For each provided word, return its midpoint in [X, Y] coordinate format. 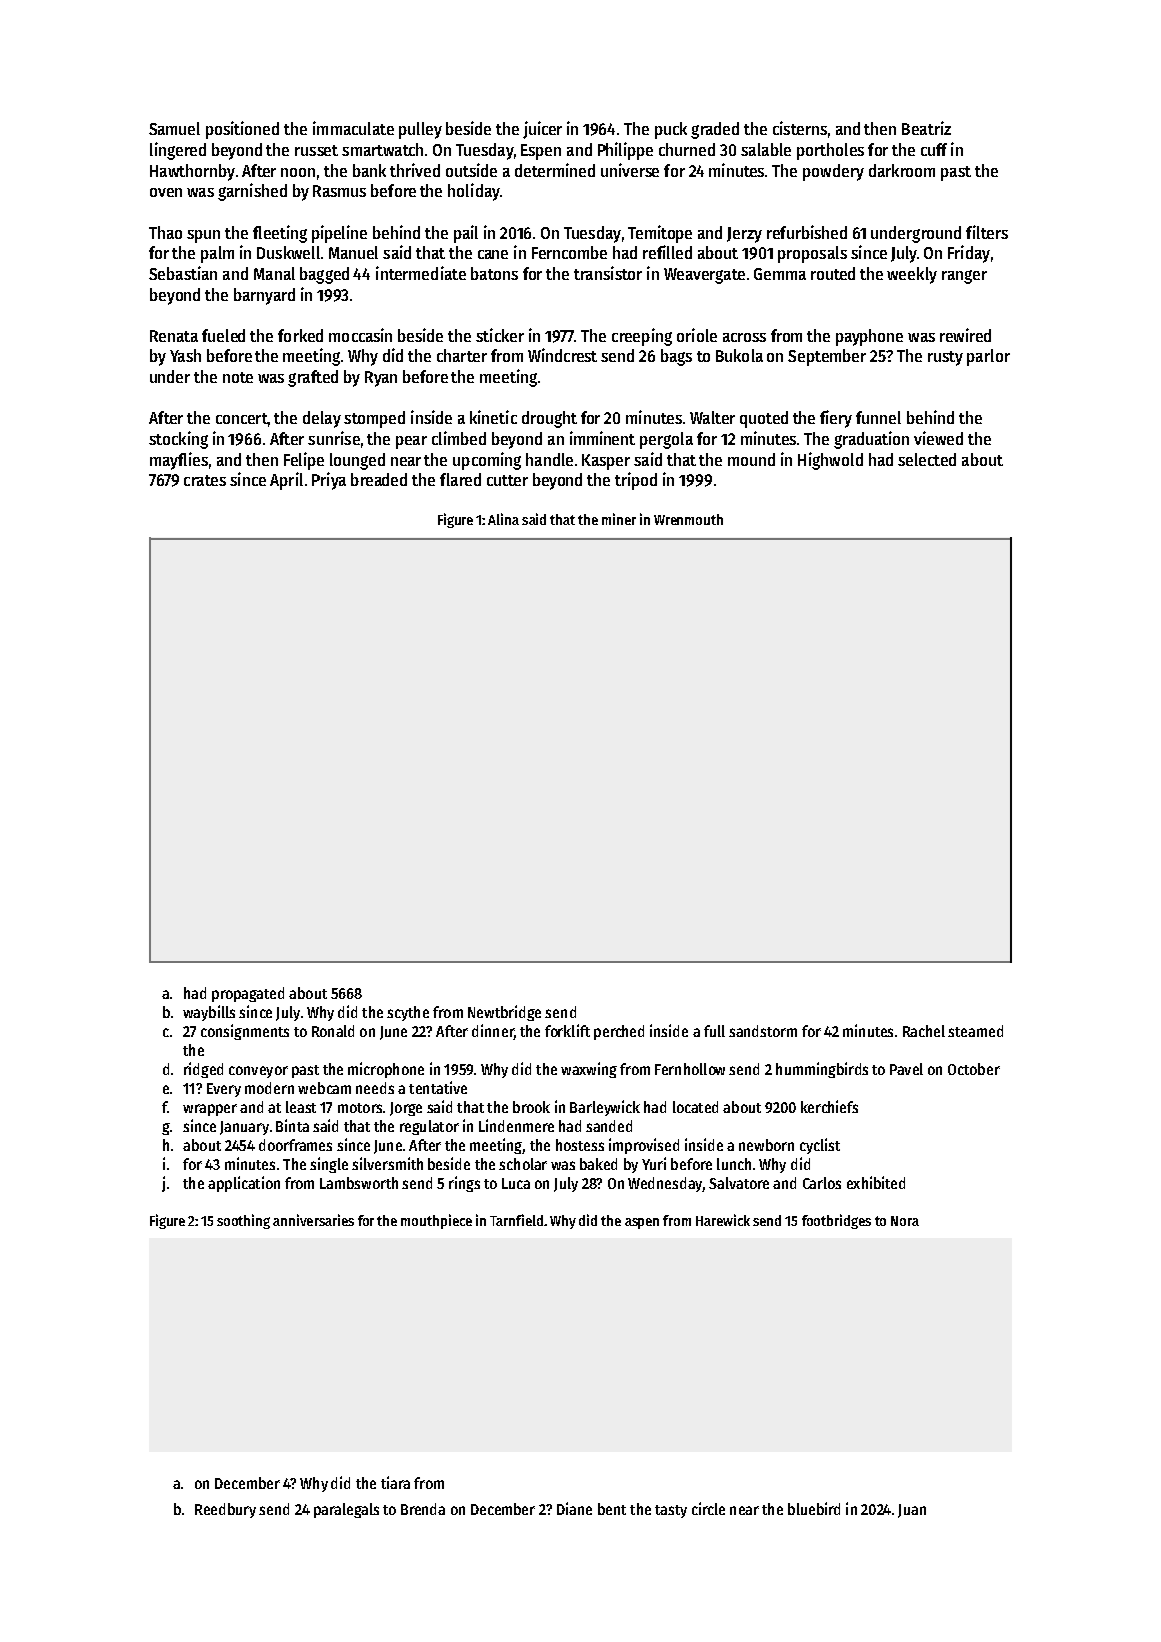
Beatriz [926, 128]
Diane [574, 1508]
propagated [248, 994]
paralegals [346, 1510]
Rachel [924, 1031]
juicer [542, 130]
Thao [165, 232]
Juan [912, 1511]
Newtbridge [504, 1013]
